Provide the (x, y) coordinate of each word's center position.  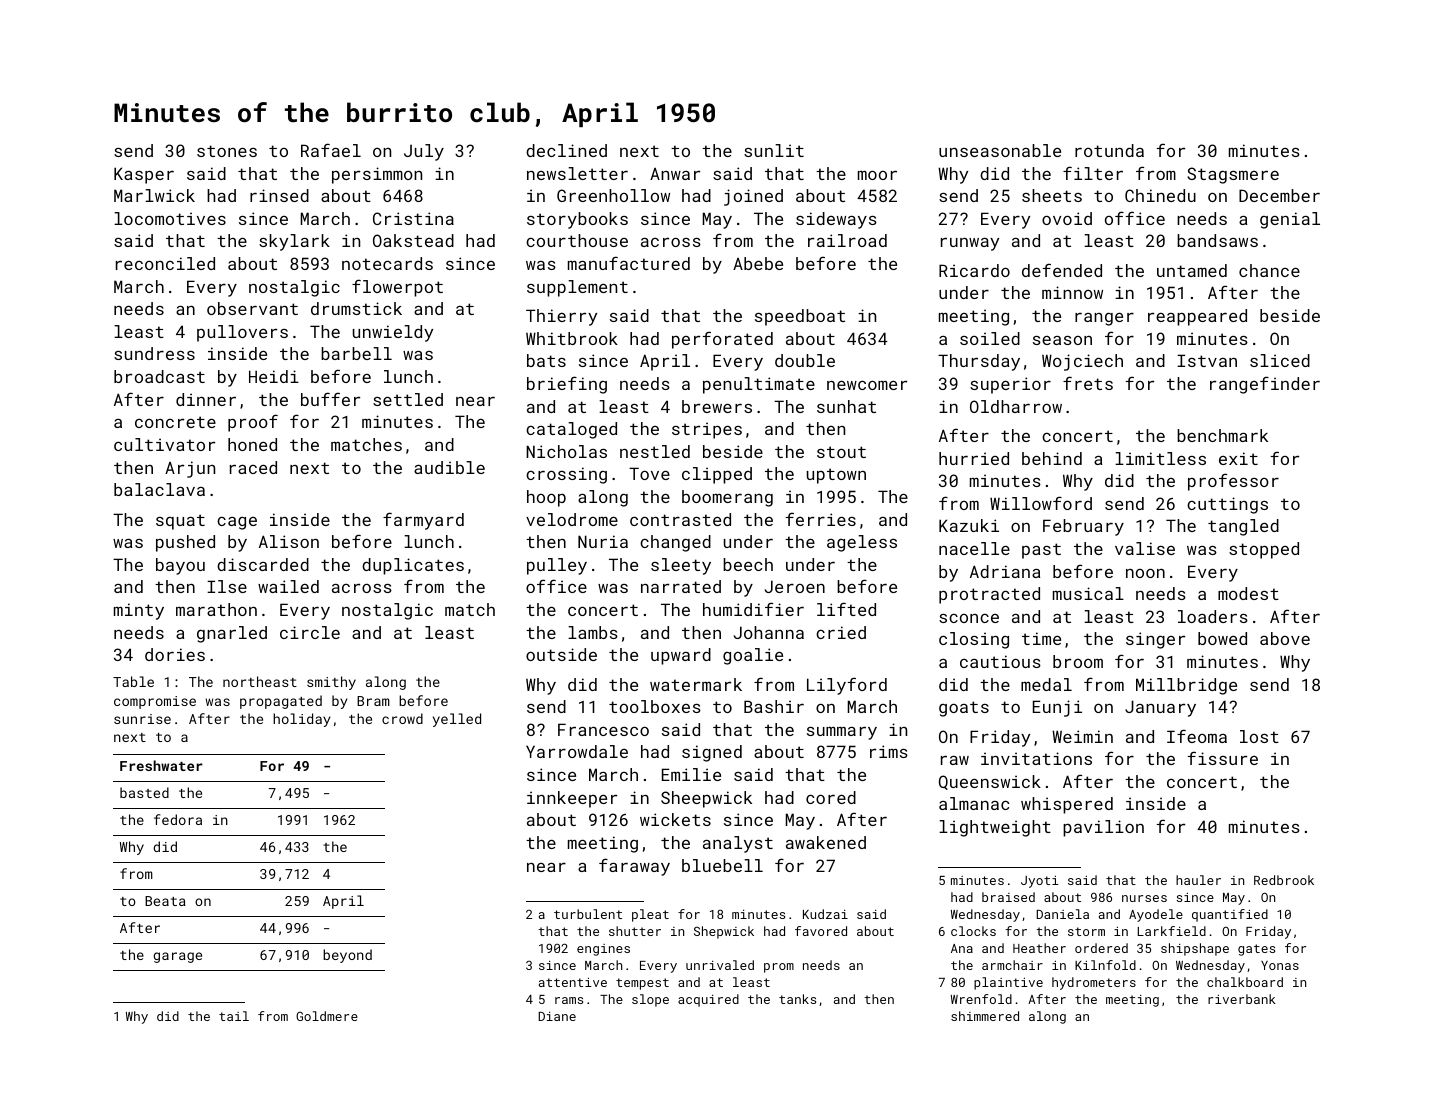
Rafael (331, 150)
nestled (655, 451)
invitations (1036, 758)
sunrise (142, 719)
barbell (356, 353)
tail (234, 1016)
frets (1088, 383)
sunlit (774, 150)
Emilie (691, 774)
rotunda (1109, 150)
